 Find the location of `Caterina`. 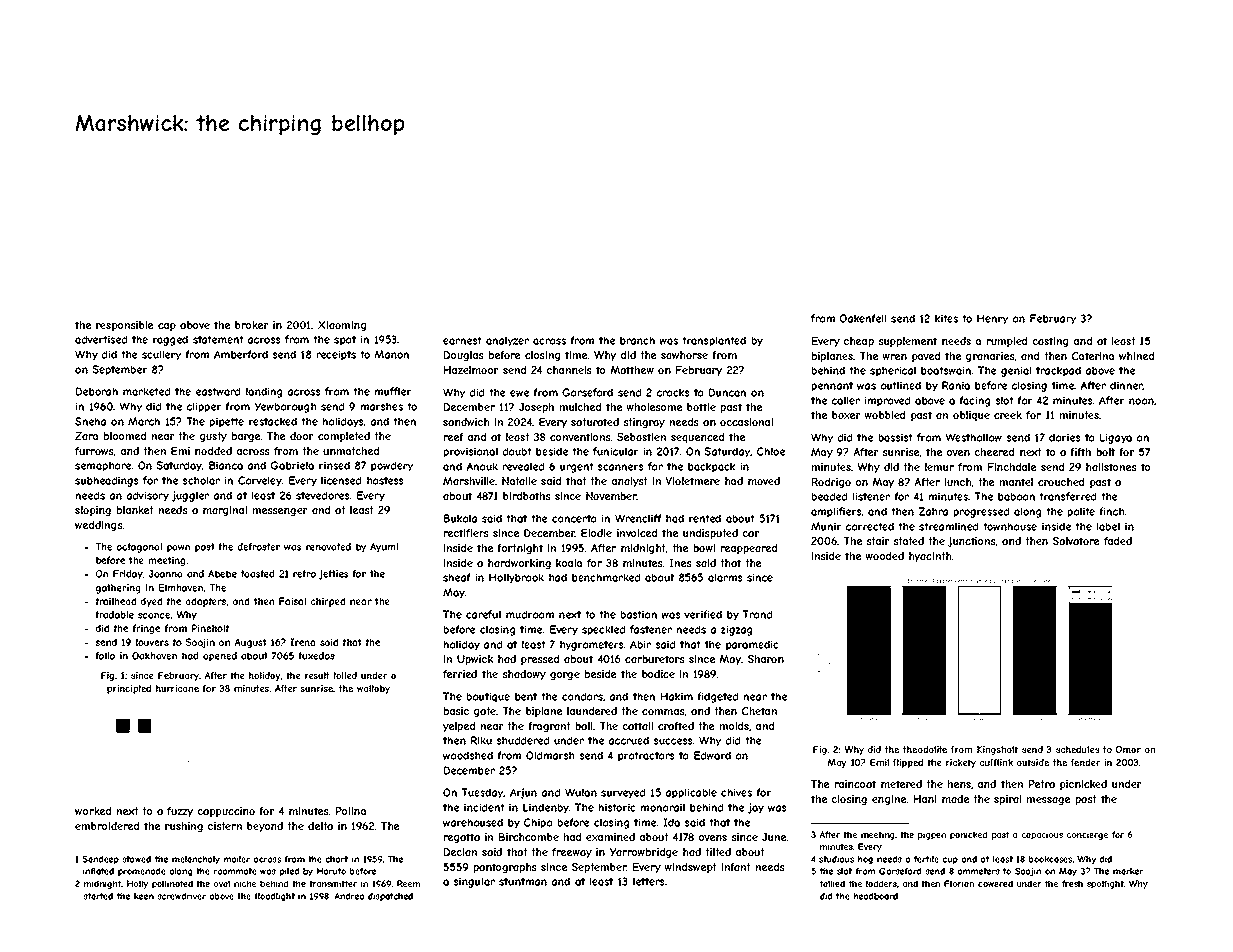

Caterina is located at coordinates (1093, 356).
